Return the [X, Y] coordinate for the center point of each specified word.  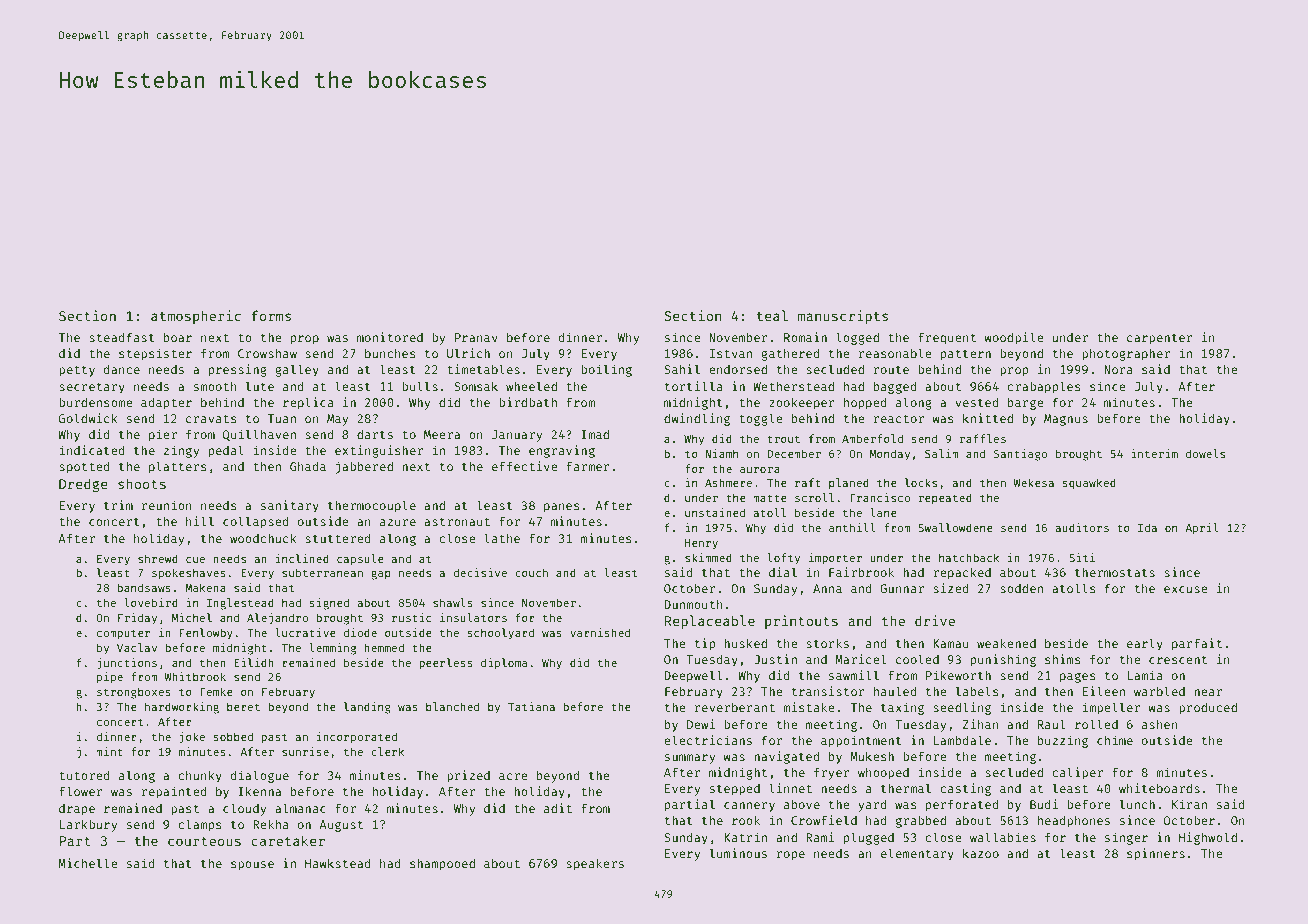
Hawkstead [338, 863]
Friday [137, 619]
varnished [600, 632]
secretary [92, 388]
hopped [865, 404]
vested [977, 402]
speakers [595, 864]
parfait [1197, 644]
